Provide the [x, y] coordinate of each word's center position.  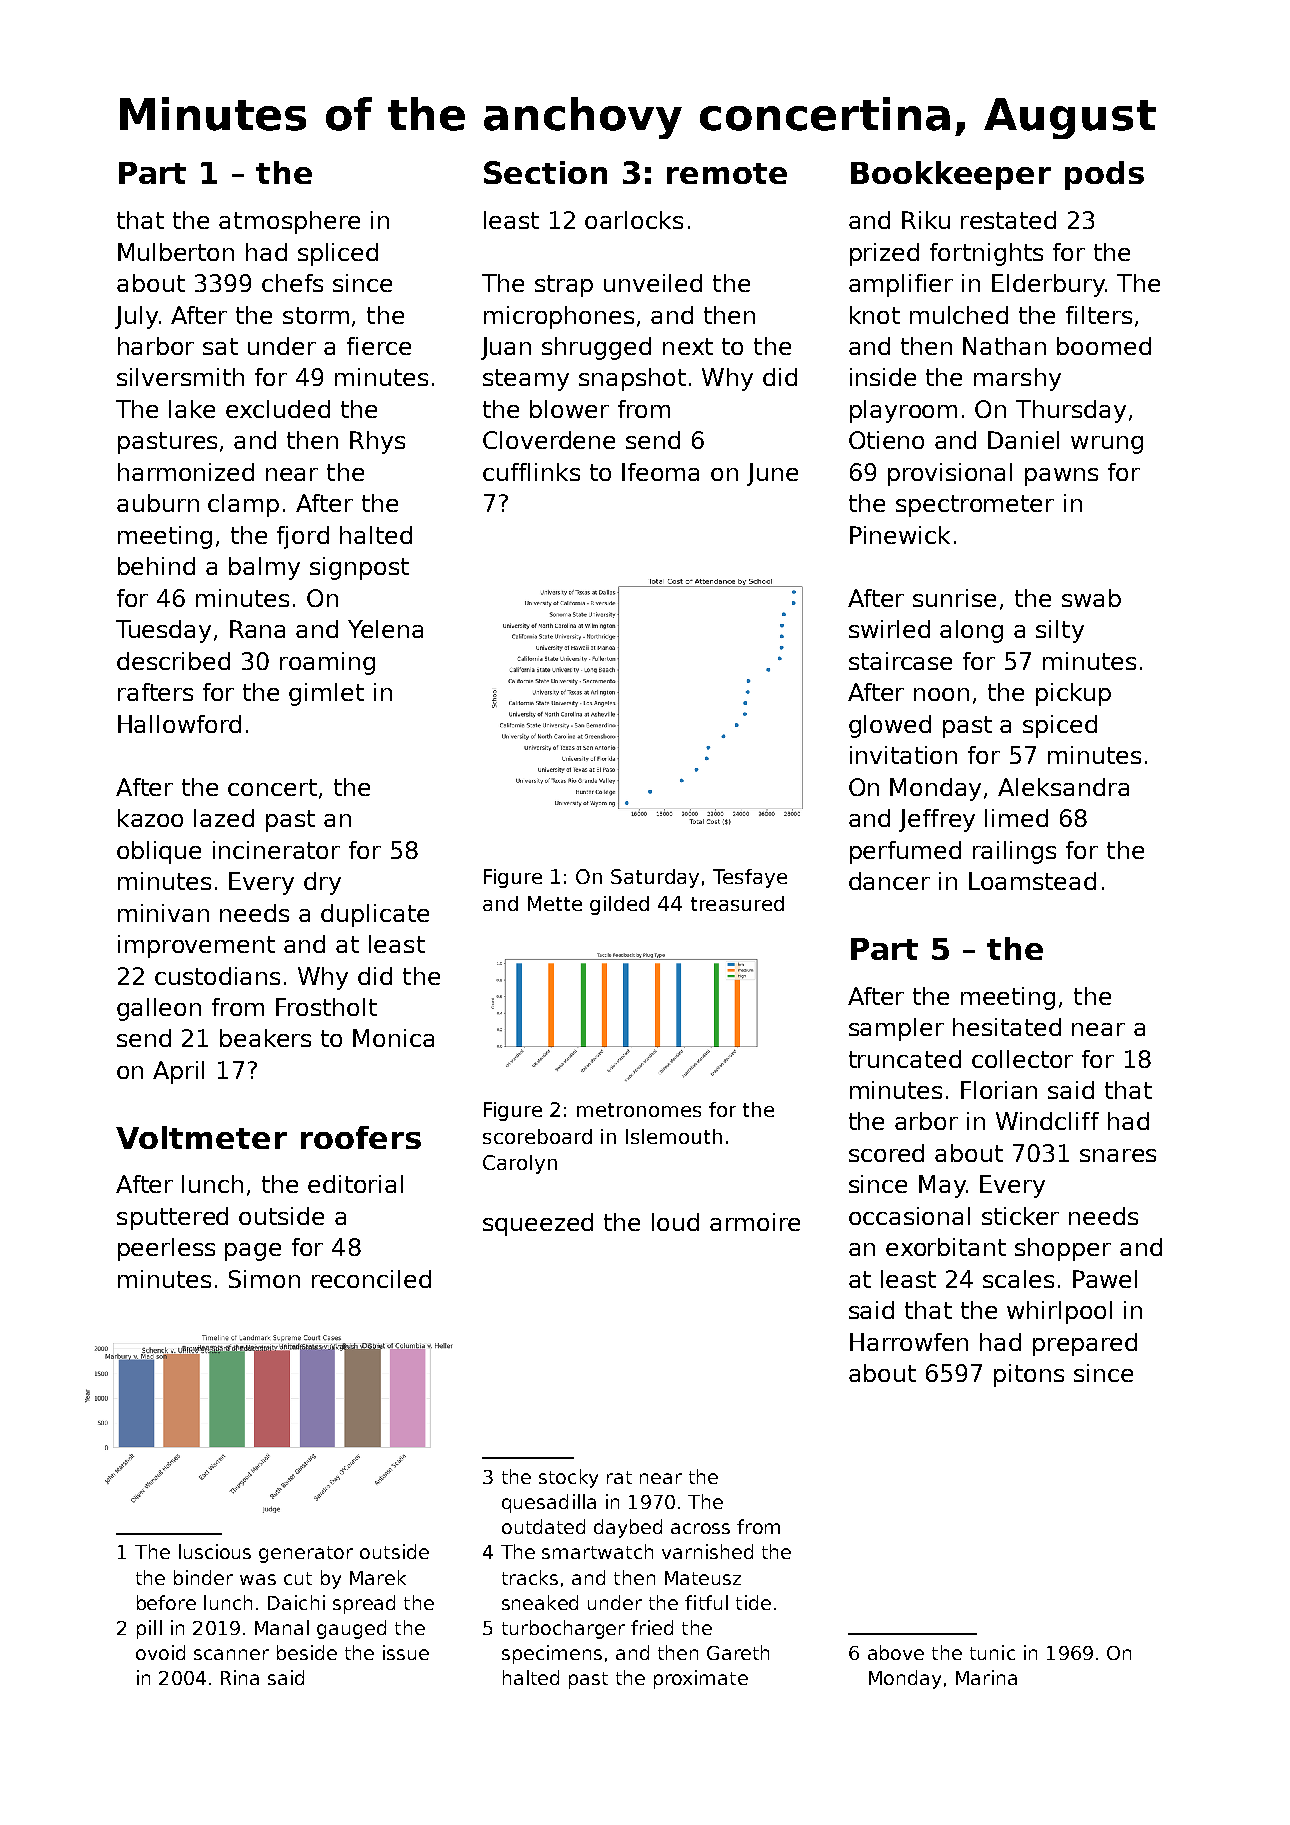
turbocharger [563, 1629]
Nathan [1004, 346]
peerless [166, 1249]
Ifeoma [660, 472]
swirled [889, 629]
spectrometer [975, 506]
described [173, 661]
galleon [159, 1009]
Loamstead [1032, 881]
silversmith [180, 377]
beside [307, 1652]
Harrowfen [909, 1342]
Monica [393, 1038]
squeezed [538, 1224]
